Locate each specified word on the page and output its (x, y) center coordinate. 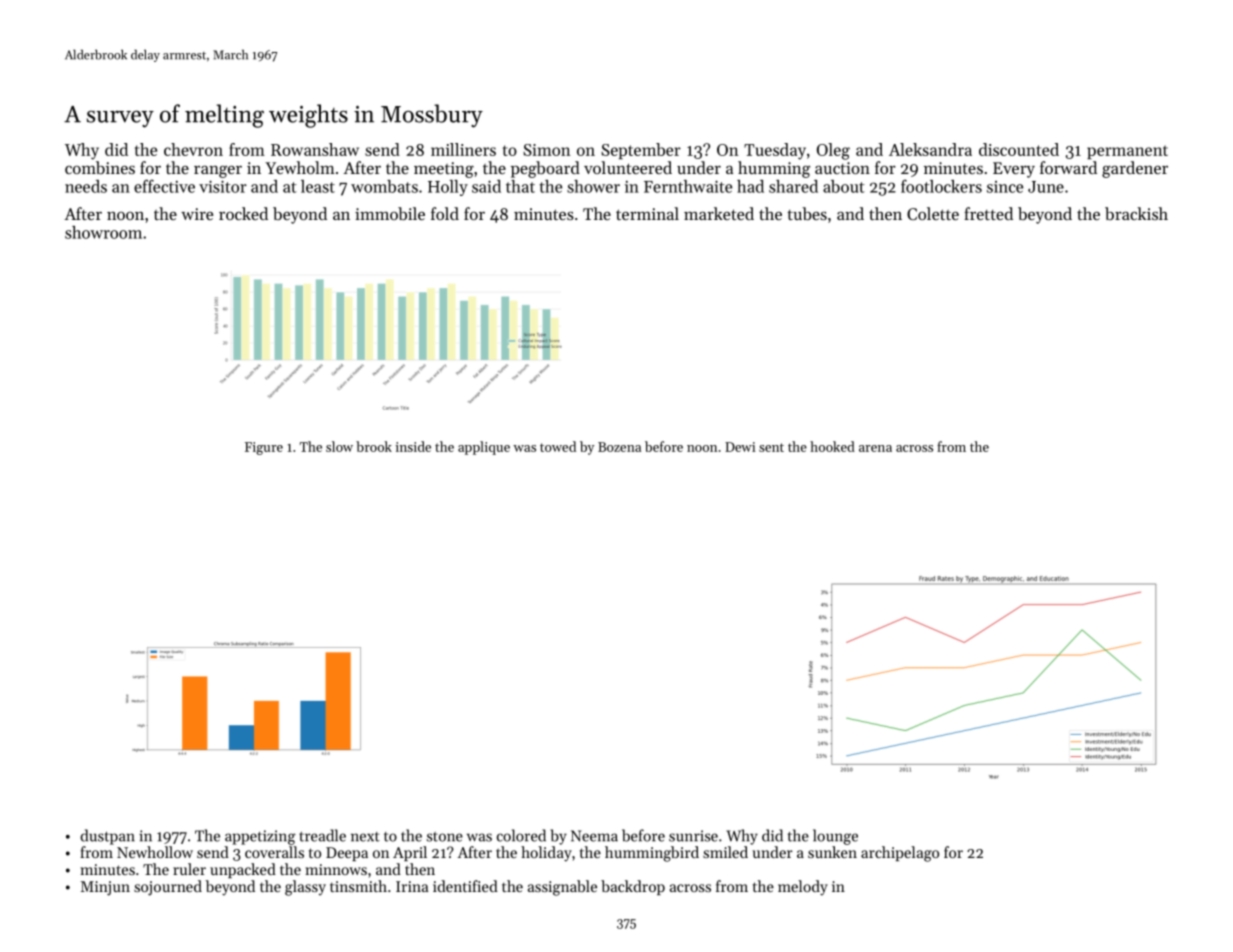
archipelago (900, 854)
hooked (832, 446)
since (1005, 187)
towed (558, 446)
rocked (243, 213)
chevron (193, 149)
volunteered (628, 167)
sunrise (693, 836)
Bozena (619, 447)
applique (484, 448)
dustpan (107, 837)
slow (339, 446)
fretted (988, 213)
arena (875, 448)
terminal (647, 213)
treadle (322, 835)
